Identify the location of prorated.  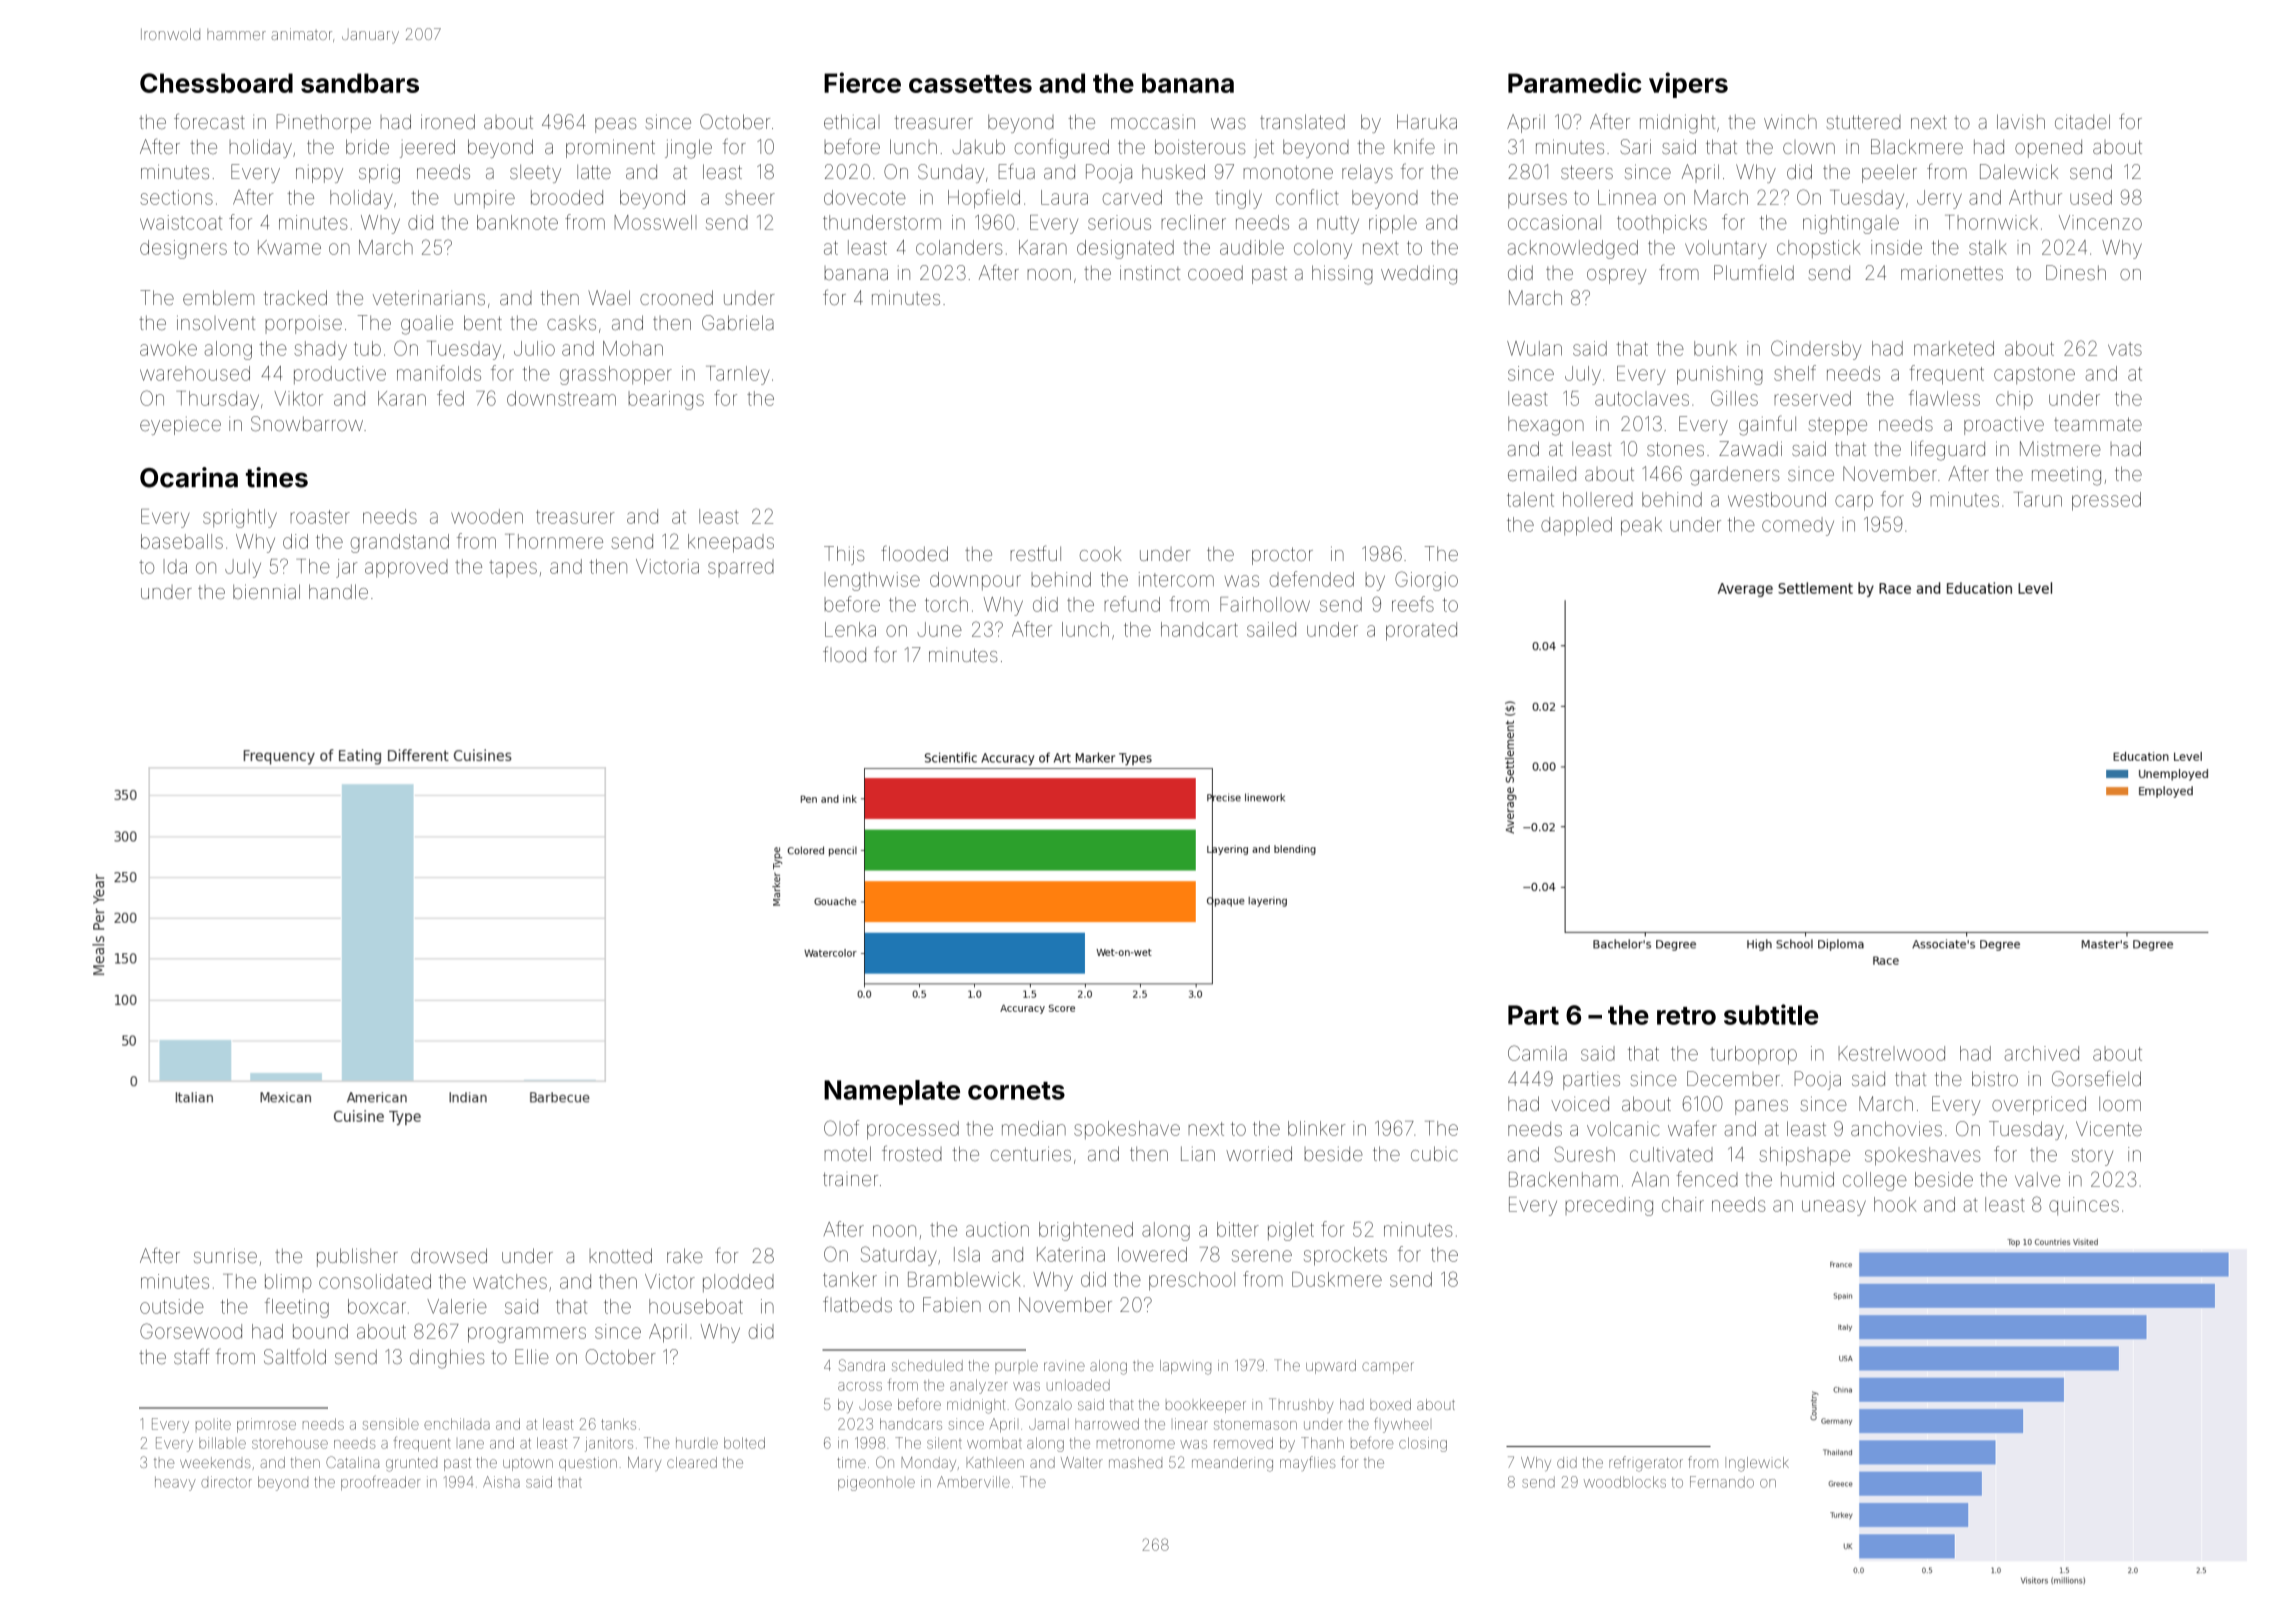
(1421, 631).
